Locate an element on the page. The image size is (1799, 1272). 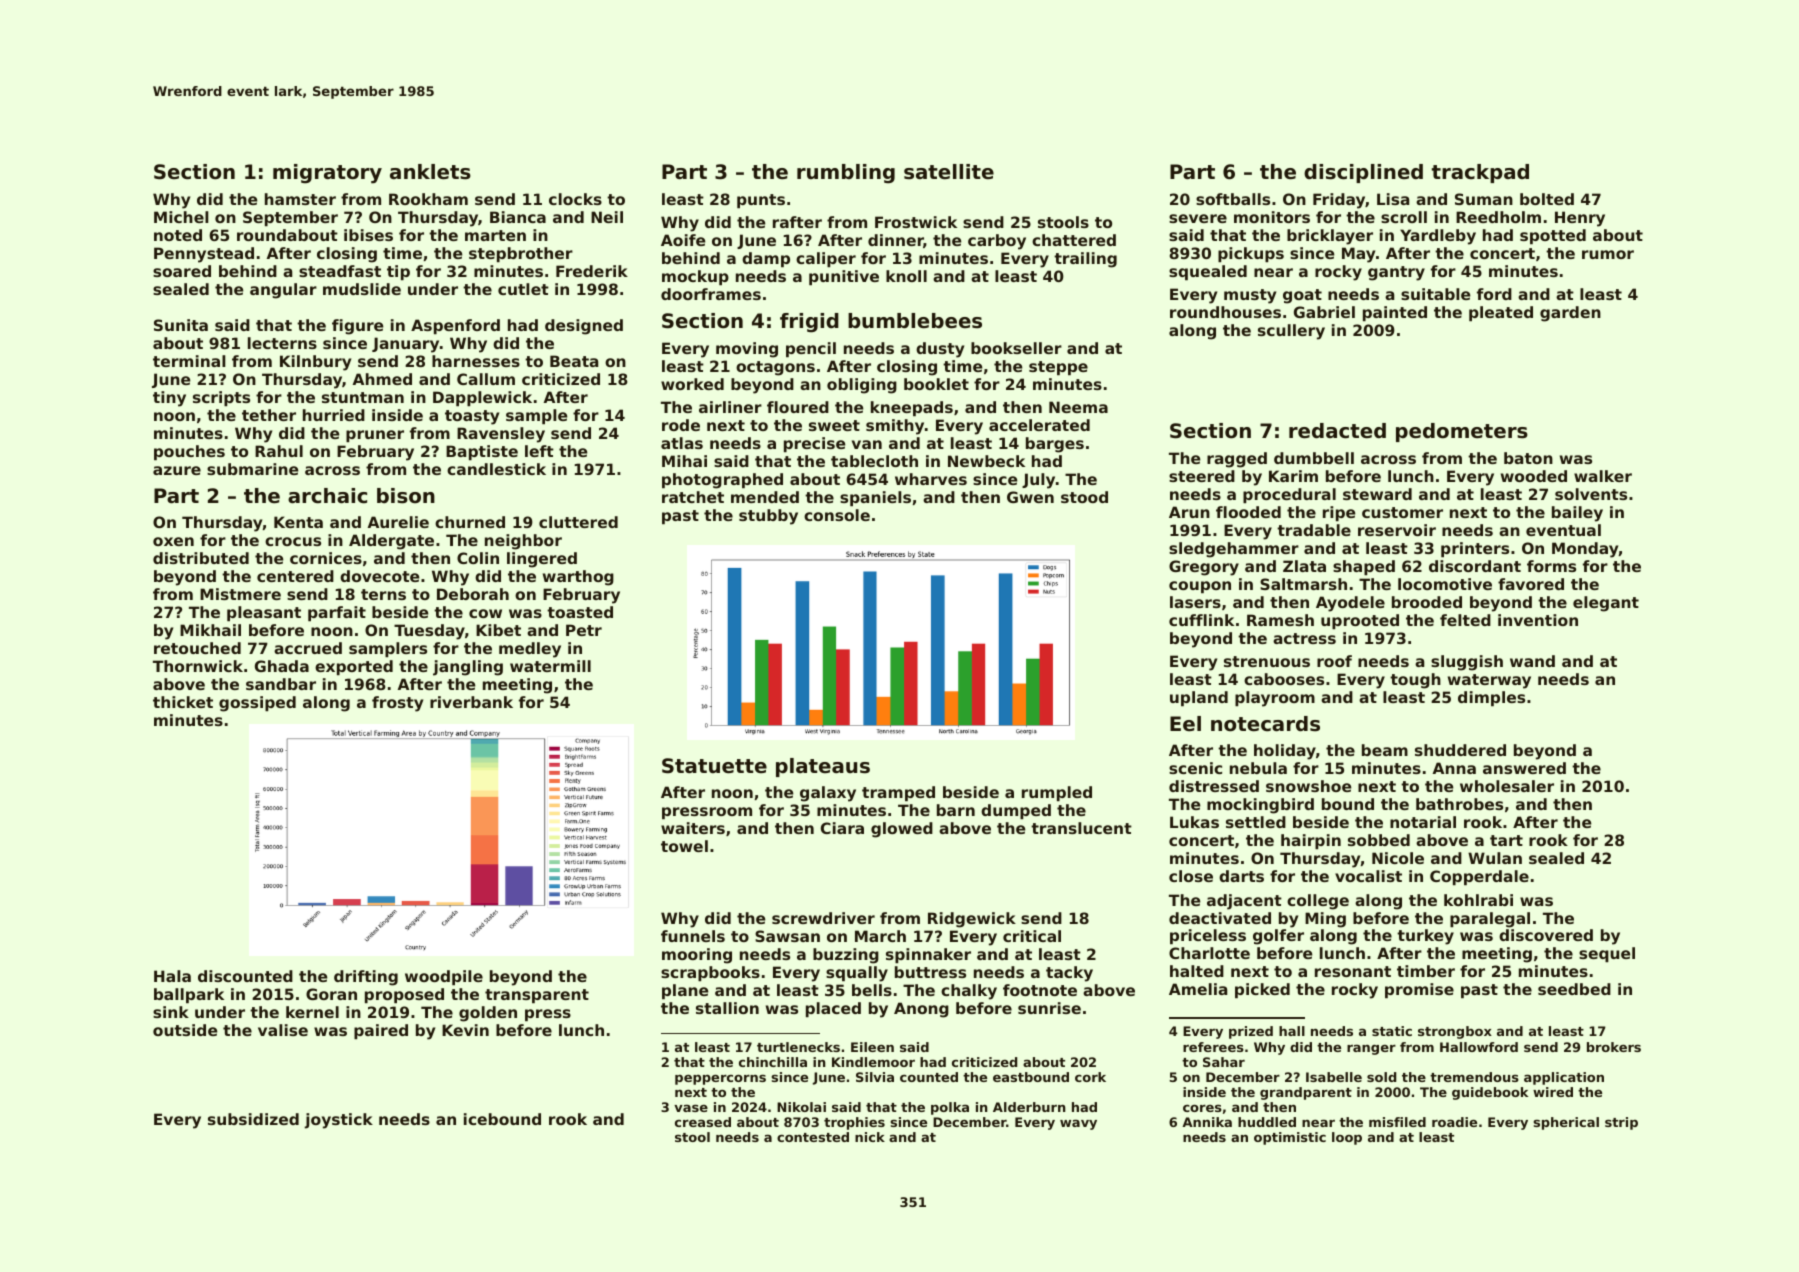
tremendous is located at coordinates (1474, 1077).
